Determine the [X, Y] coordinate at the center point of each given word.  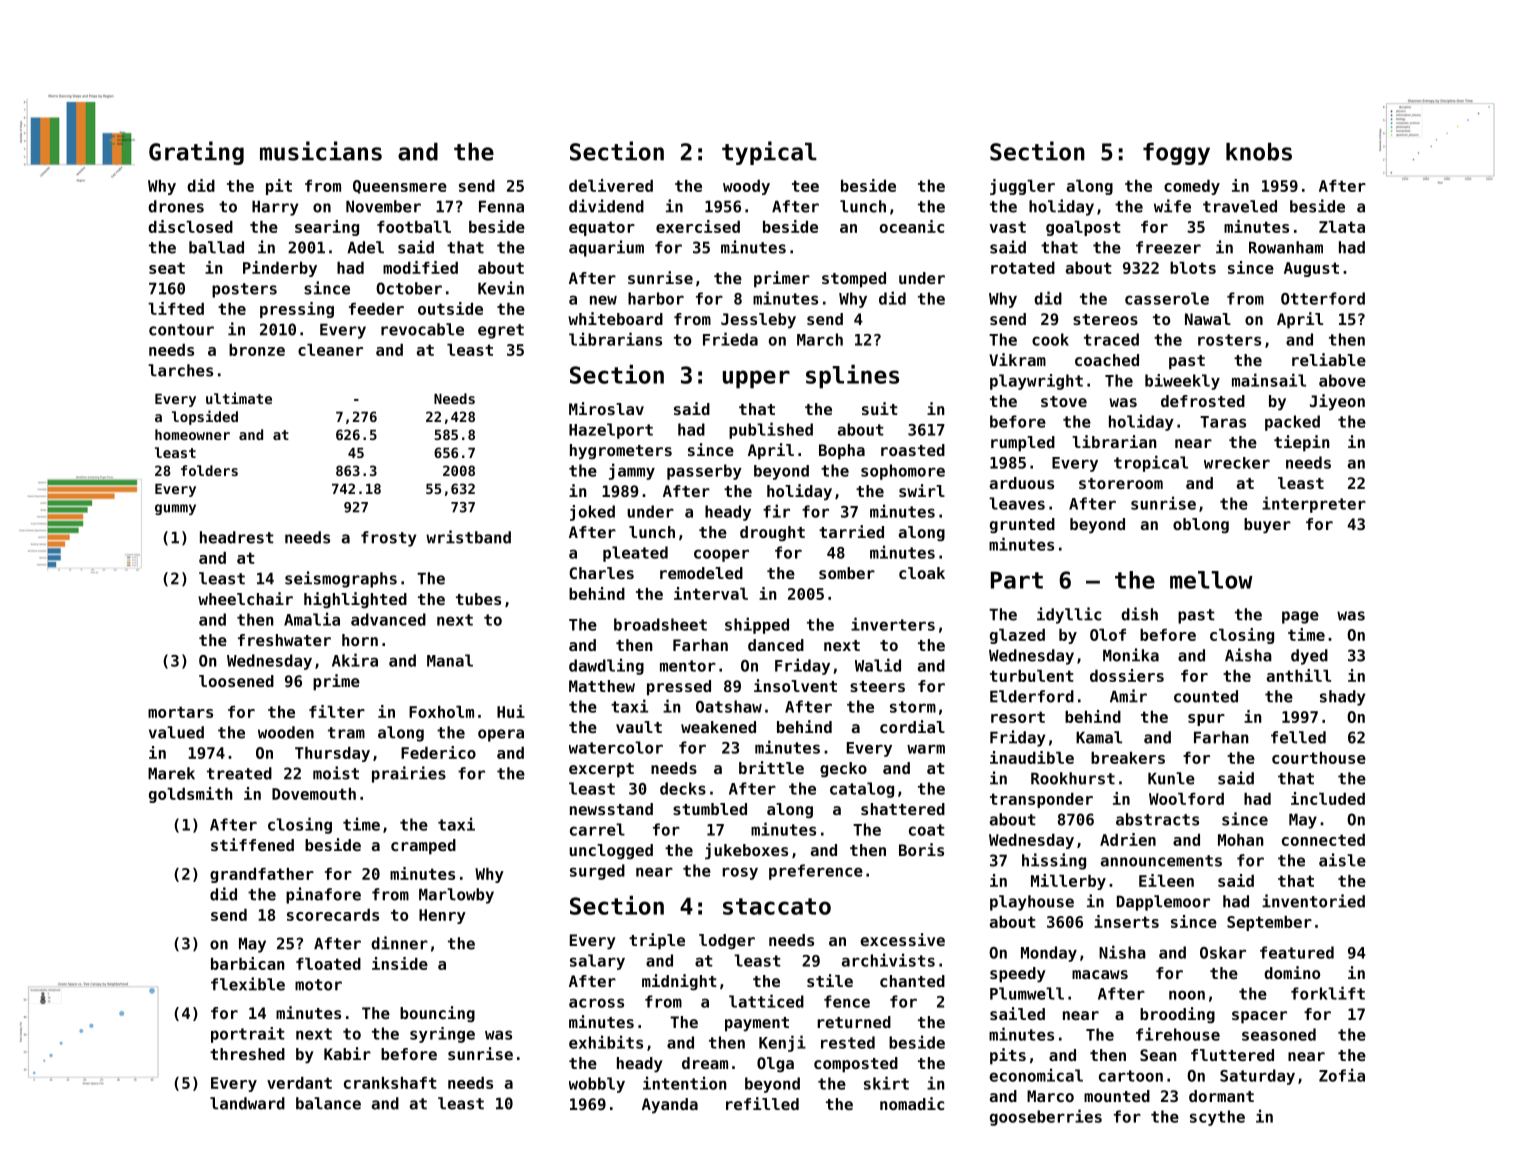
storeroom [1121, 483]
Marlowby [456, 896]
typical [769, 153]
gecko [843, 769]
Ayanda [670, 1106]
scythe [1217, 1118]
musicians [321, 151]
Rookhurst [1073, 778]
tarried [851, 531]
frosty [388, 539]
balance [328, 1103]
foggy [1176, 154]
